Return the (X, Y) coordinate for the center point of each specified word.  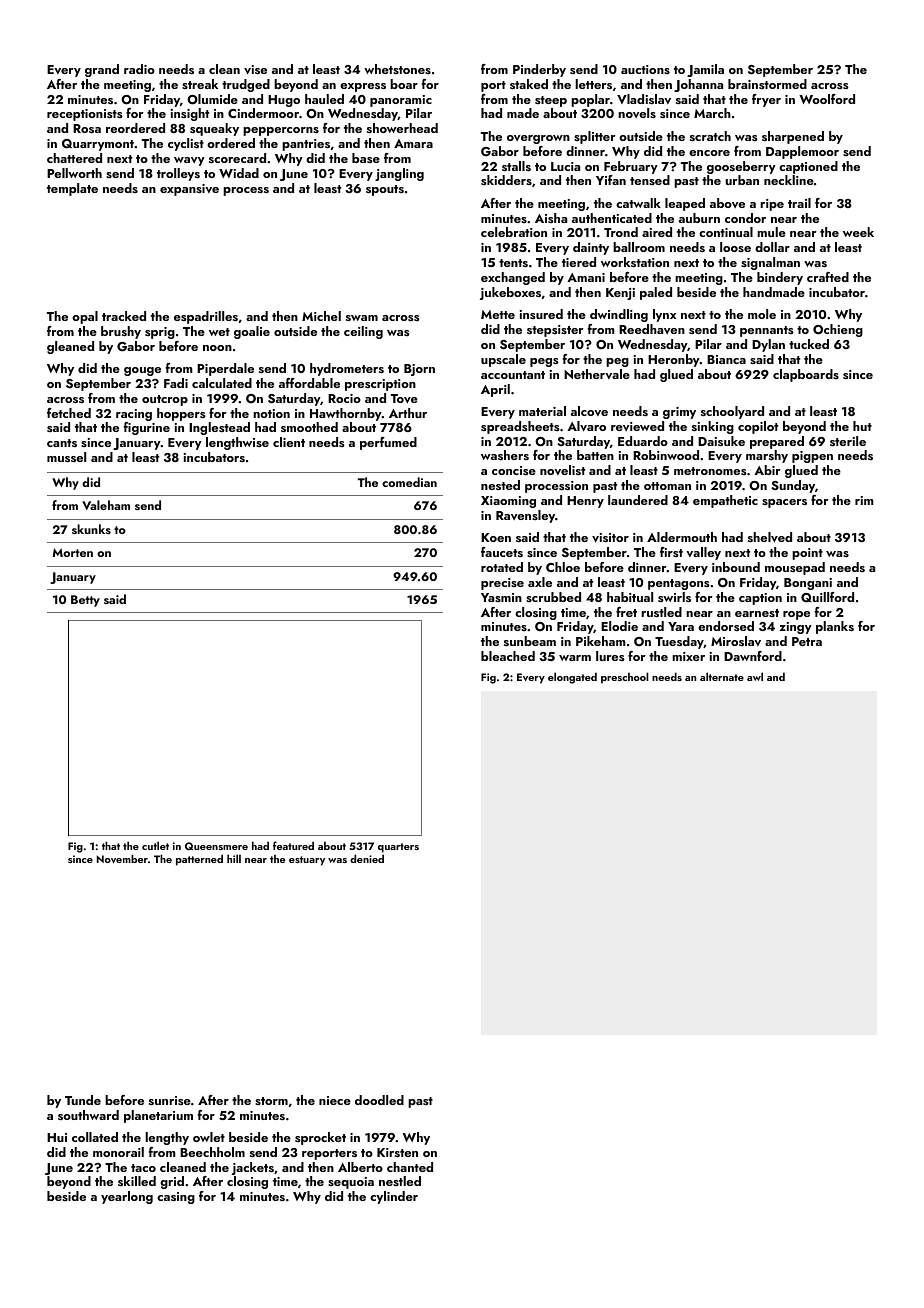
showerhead (402, 128)
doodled (379, 1100)
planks (835, 627)
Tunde (83, 1100)
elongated (572, 678)
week (858, 232)
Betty (85, 601)
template (72, 189)
